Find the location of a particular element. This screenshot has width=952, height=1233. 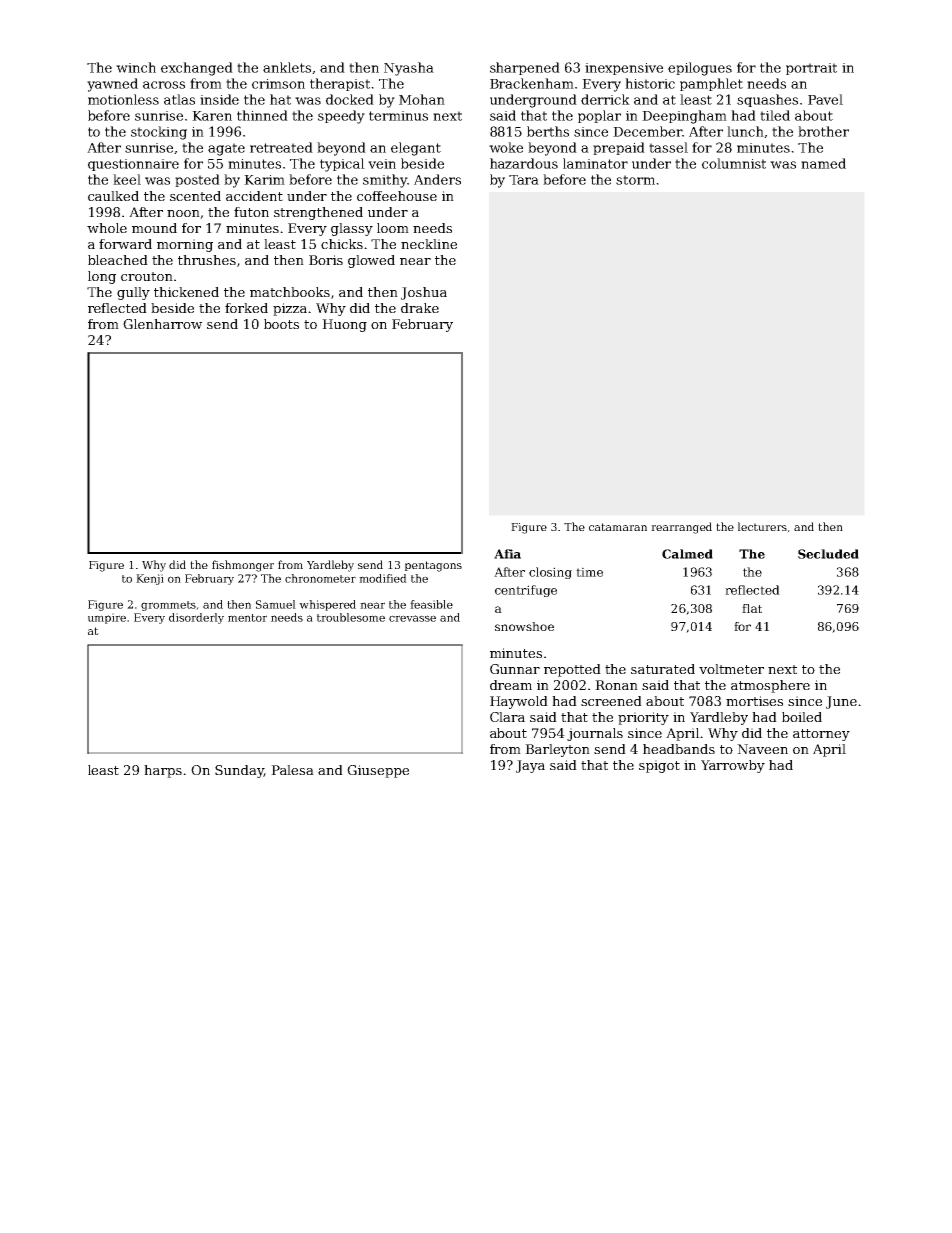

fishmonger is located at coordinates (243, 566).
